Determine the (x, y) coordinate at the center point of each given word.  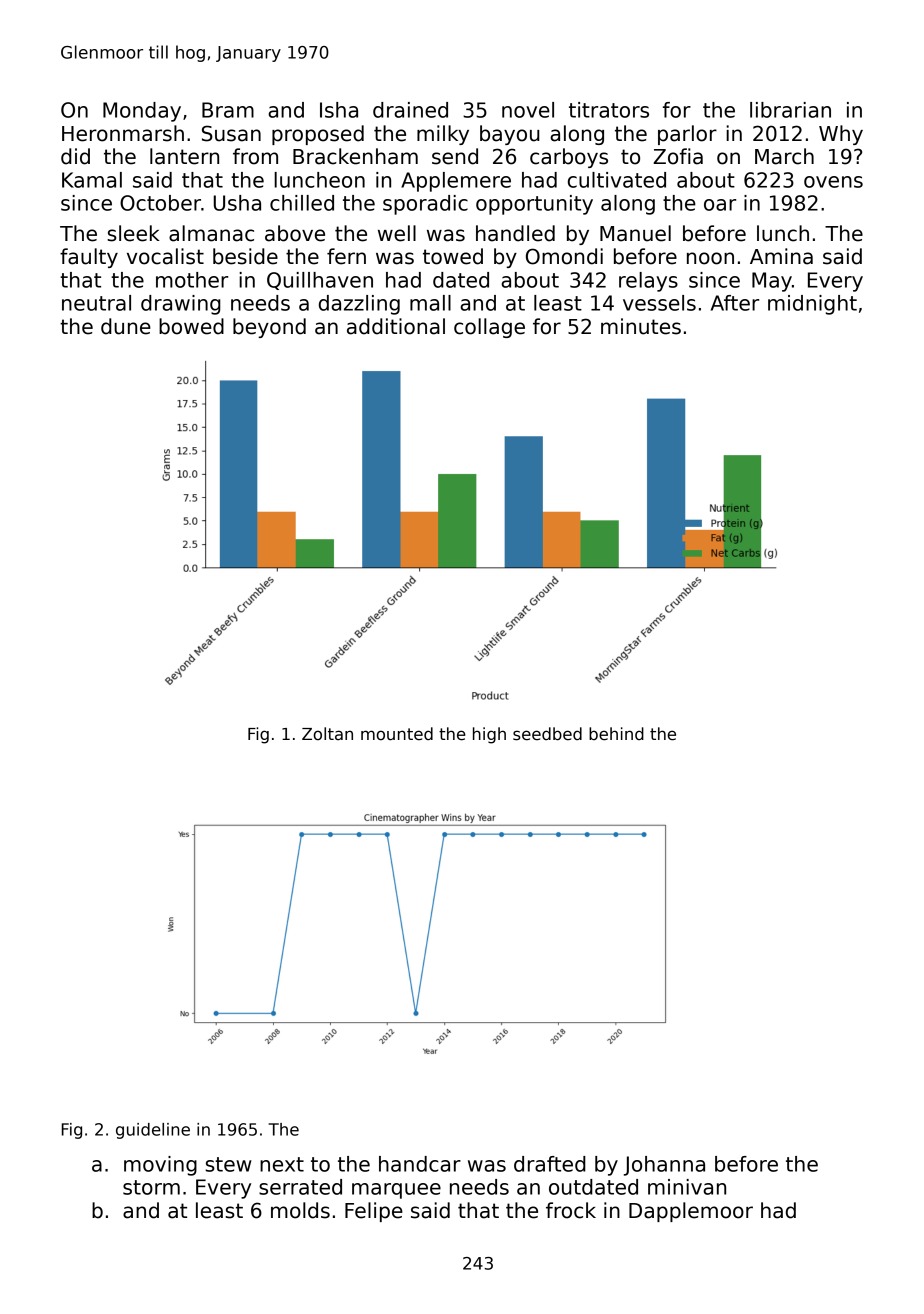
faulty (89, 258)
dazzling (359, 305)
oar (720, 205)
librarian (790, 110)
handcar (420, 1164)
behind (616, 734)
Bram (228, 110)
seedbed (547, 734)
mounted (397, 734)
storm (151, 1187)
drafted (550, 1164)
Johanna (664, 1166)
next (282, 1164)
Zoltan (327, 733)
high (489, 735)
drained (410, 110)
